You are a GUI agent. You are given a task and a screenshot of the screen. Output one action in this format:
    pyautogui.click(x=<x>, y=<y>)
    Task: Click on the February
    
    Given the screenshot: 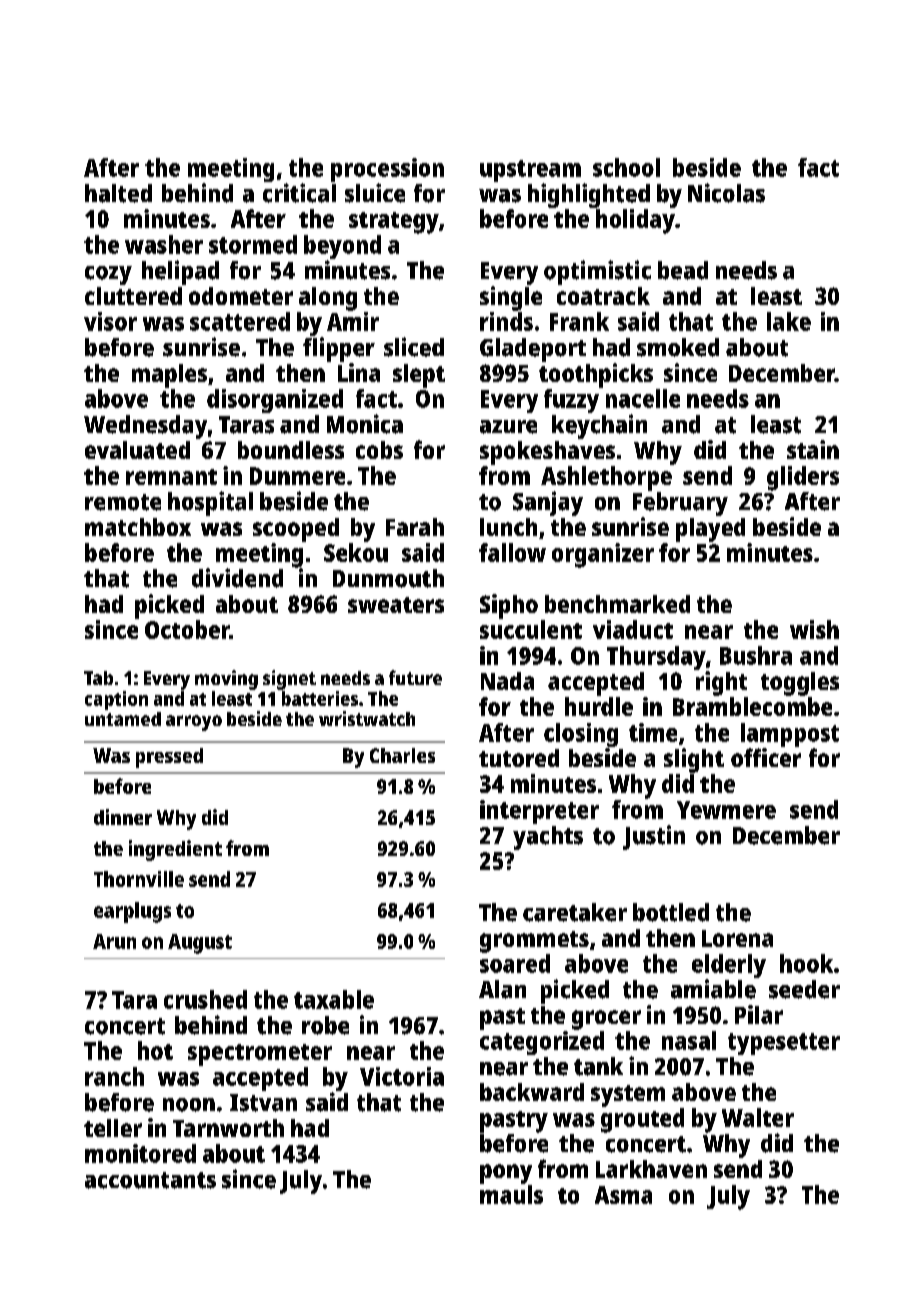 What is the action you would take?
    pyautogui.click(x=680, y=504)
